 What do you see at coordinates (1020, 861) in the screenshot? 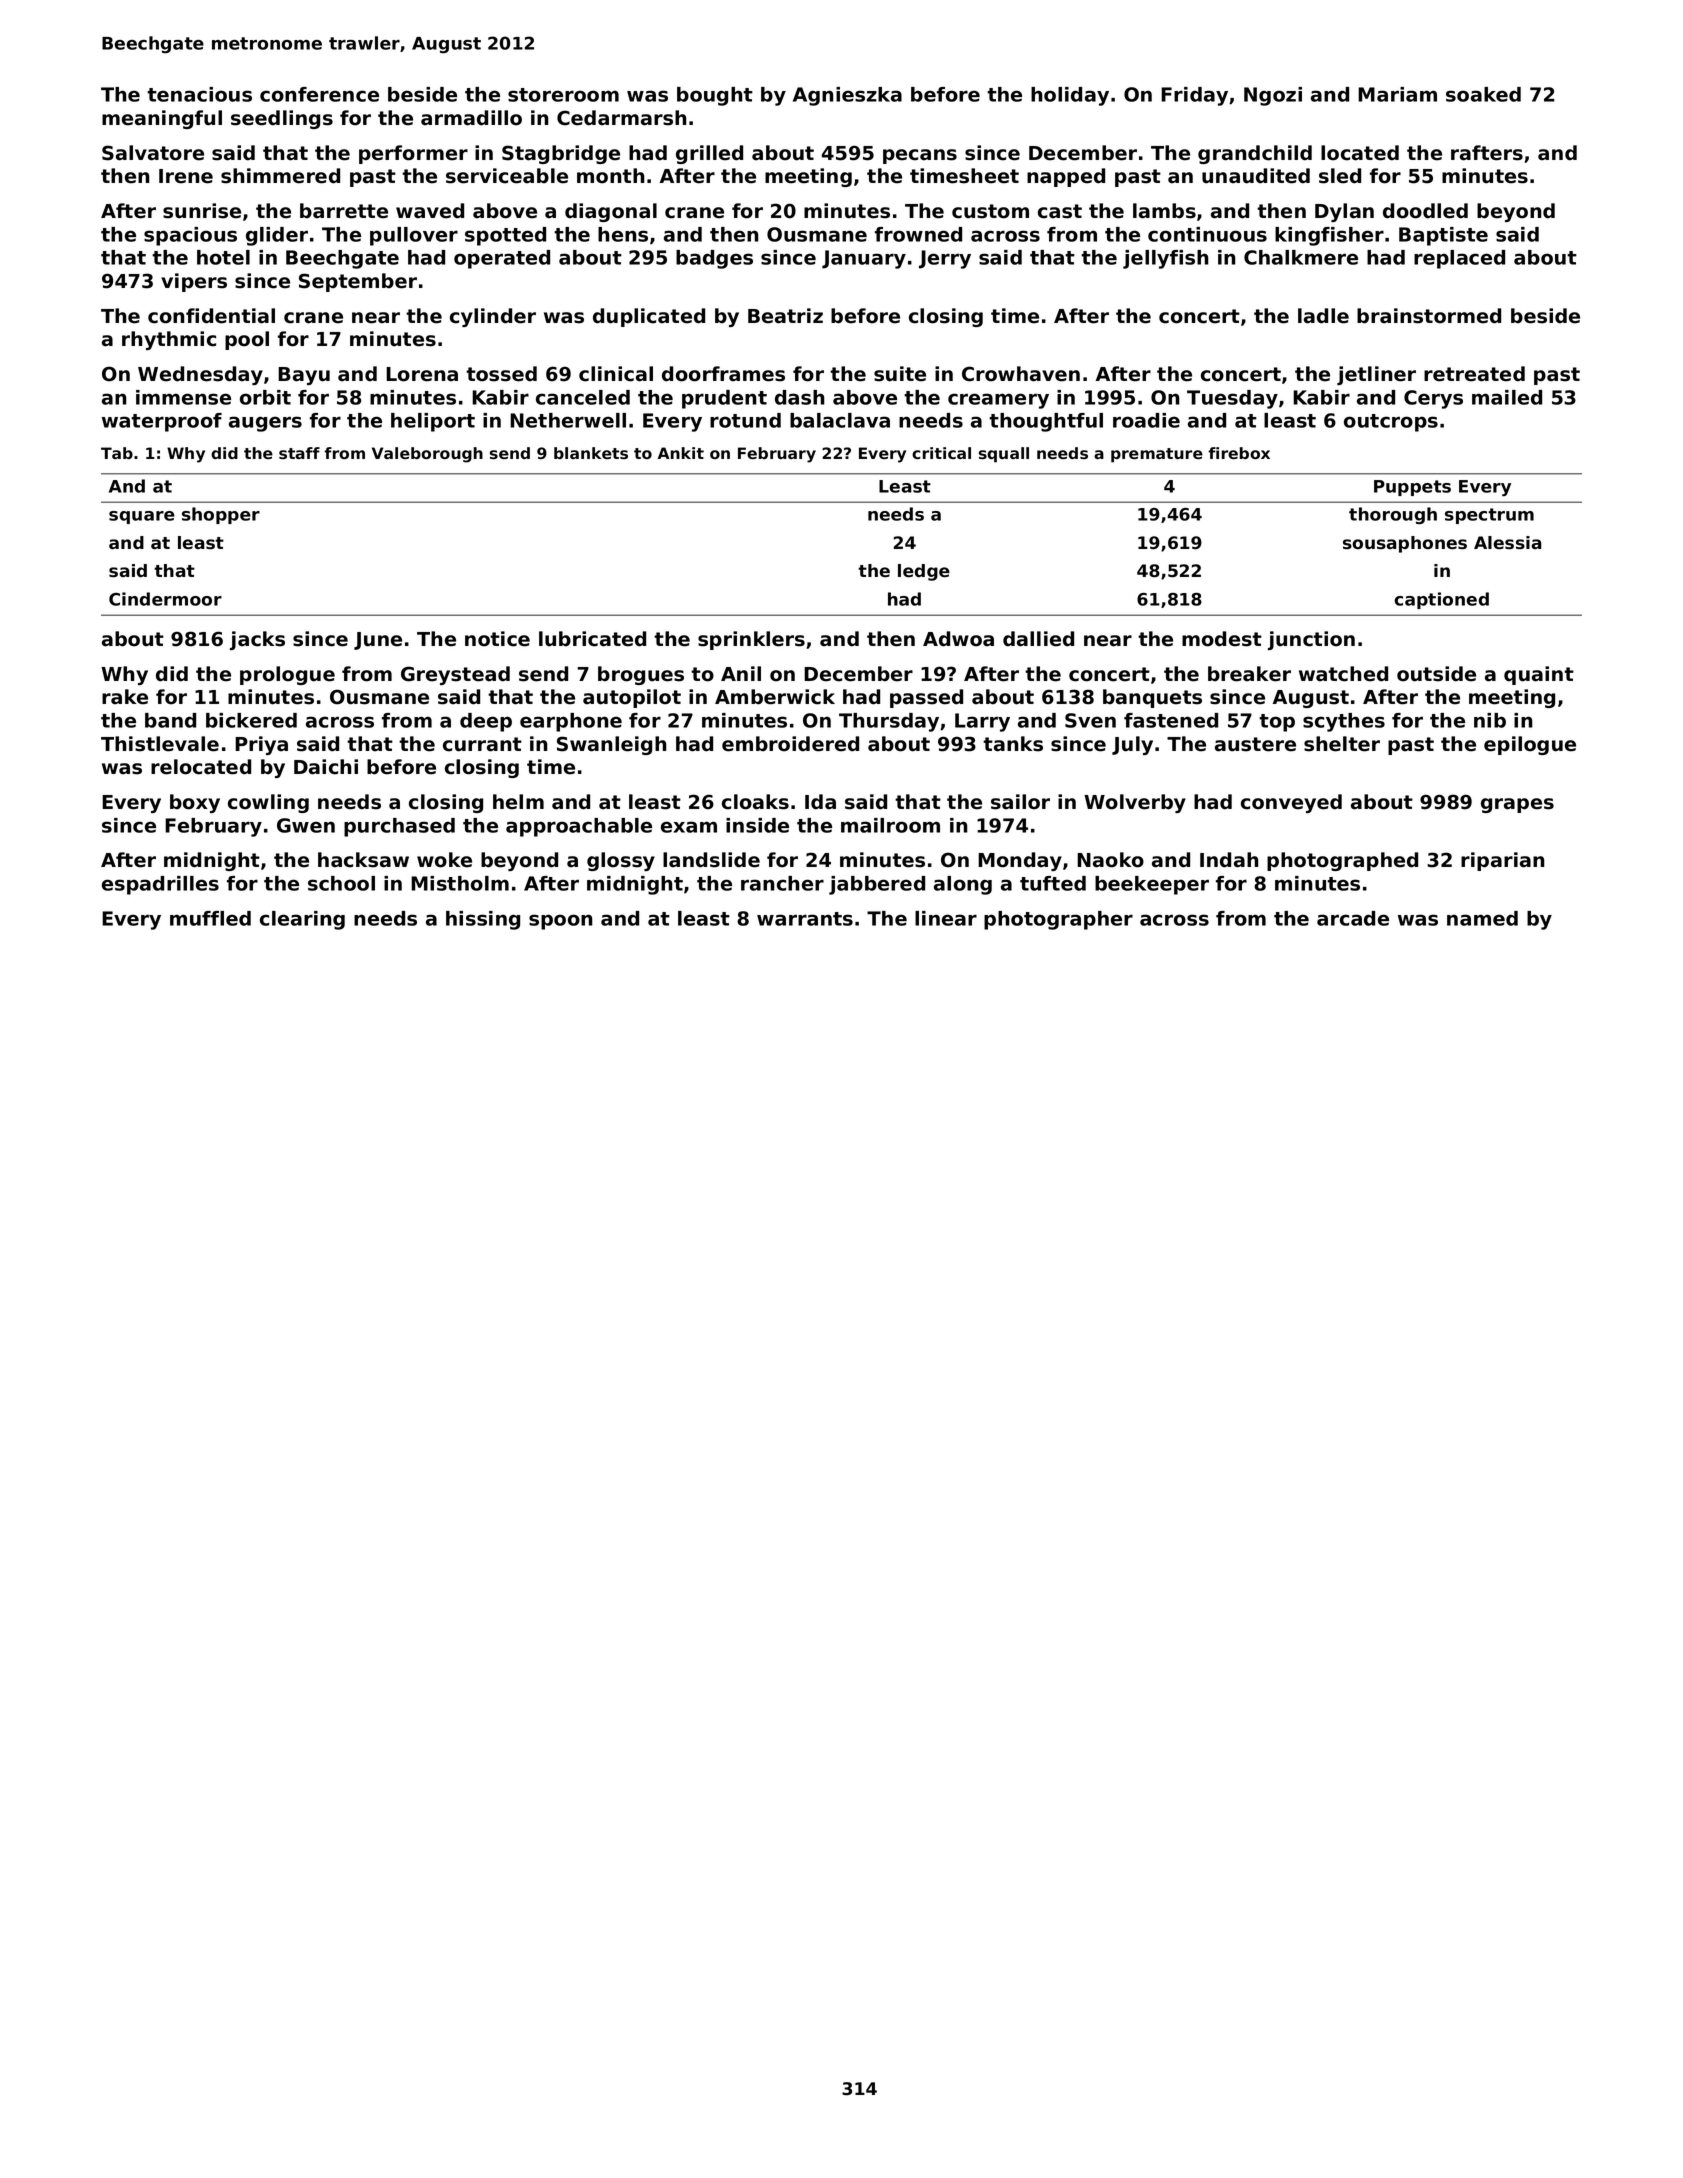
I see `Monday` at bounding box center [1020, 861].
